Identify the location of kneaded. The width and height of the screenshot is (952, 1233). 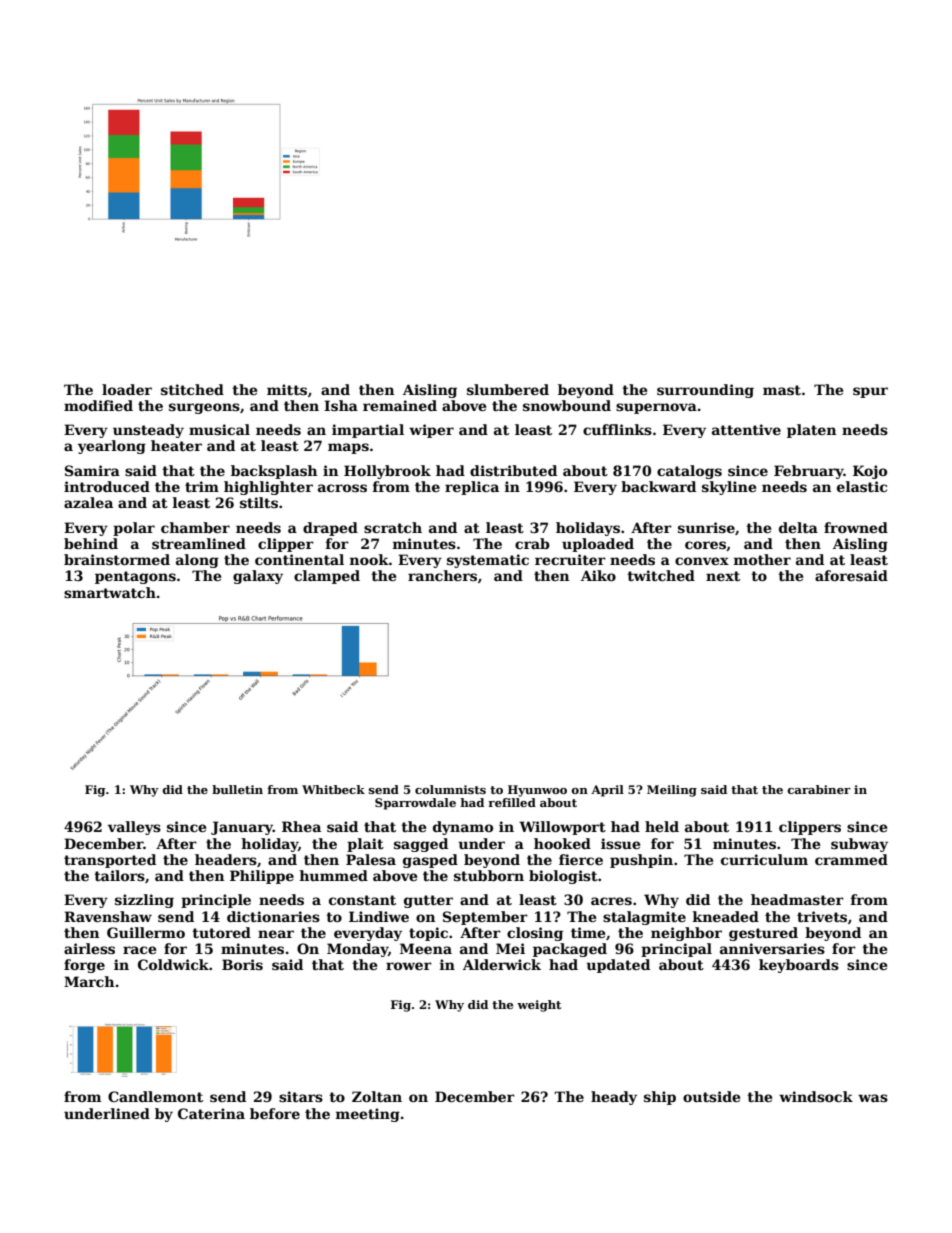
(726, 916).
